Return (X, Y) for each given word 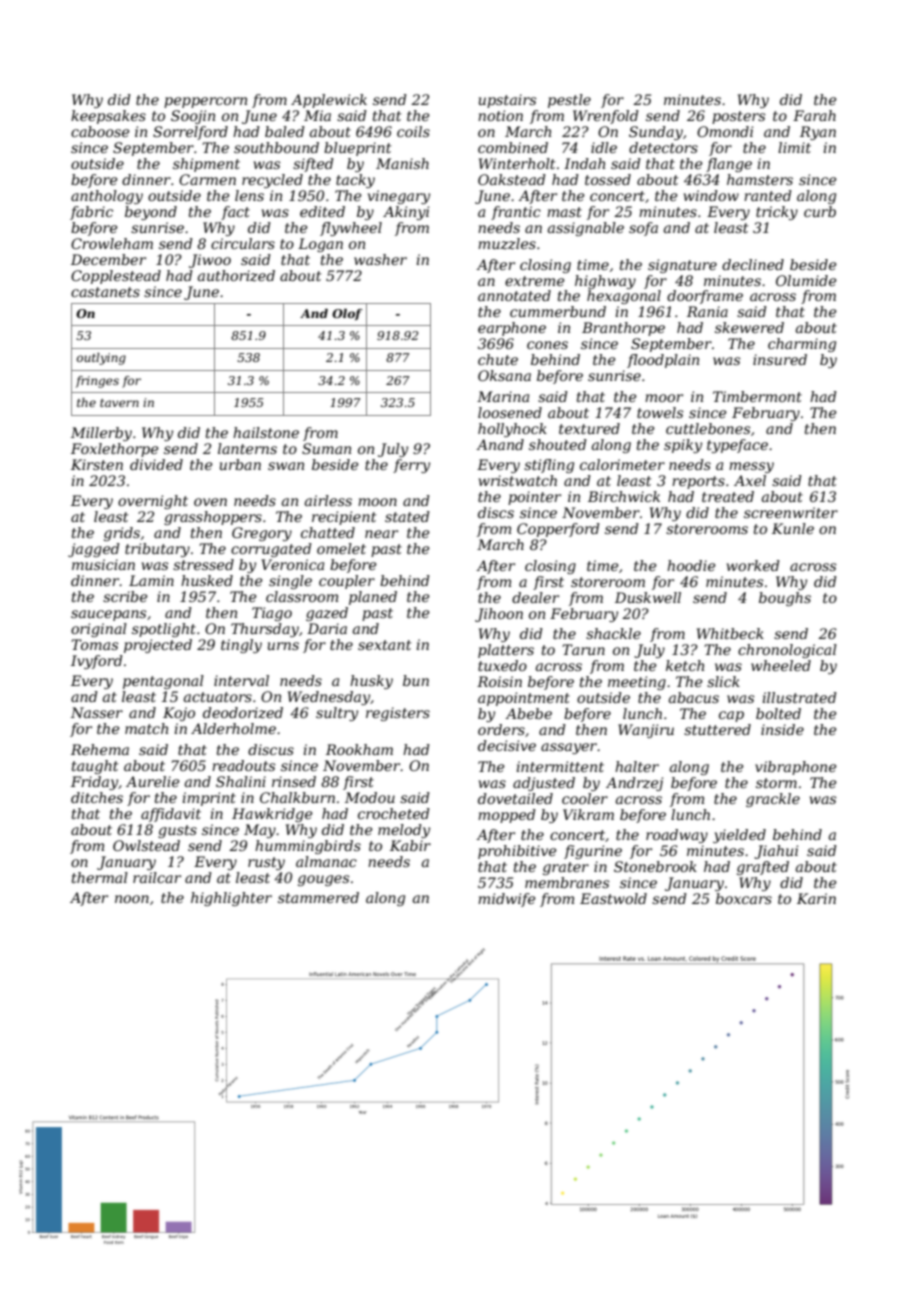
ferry (411, 466)
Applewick (329, 101)
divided (156, 464)
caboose (100, 131)
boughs (785, 599)
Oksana (504, 375)
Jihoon (499, 615)
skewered (749, 327)
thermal (100, 877)
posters (738, 117)
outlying (101, 359)
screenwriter (791, 512)
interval (241, 680)
